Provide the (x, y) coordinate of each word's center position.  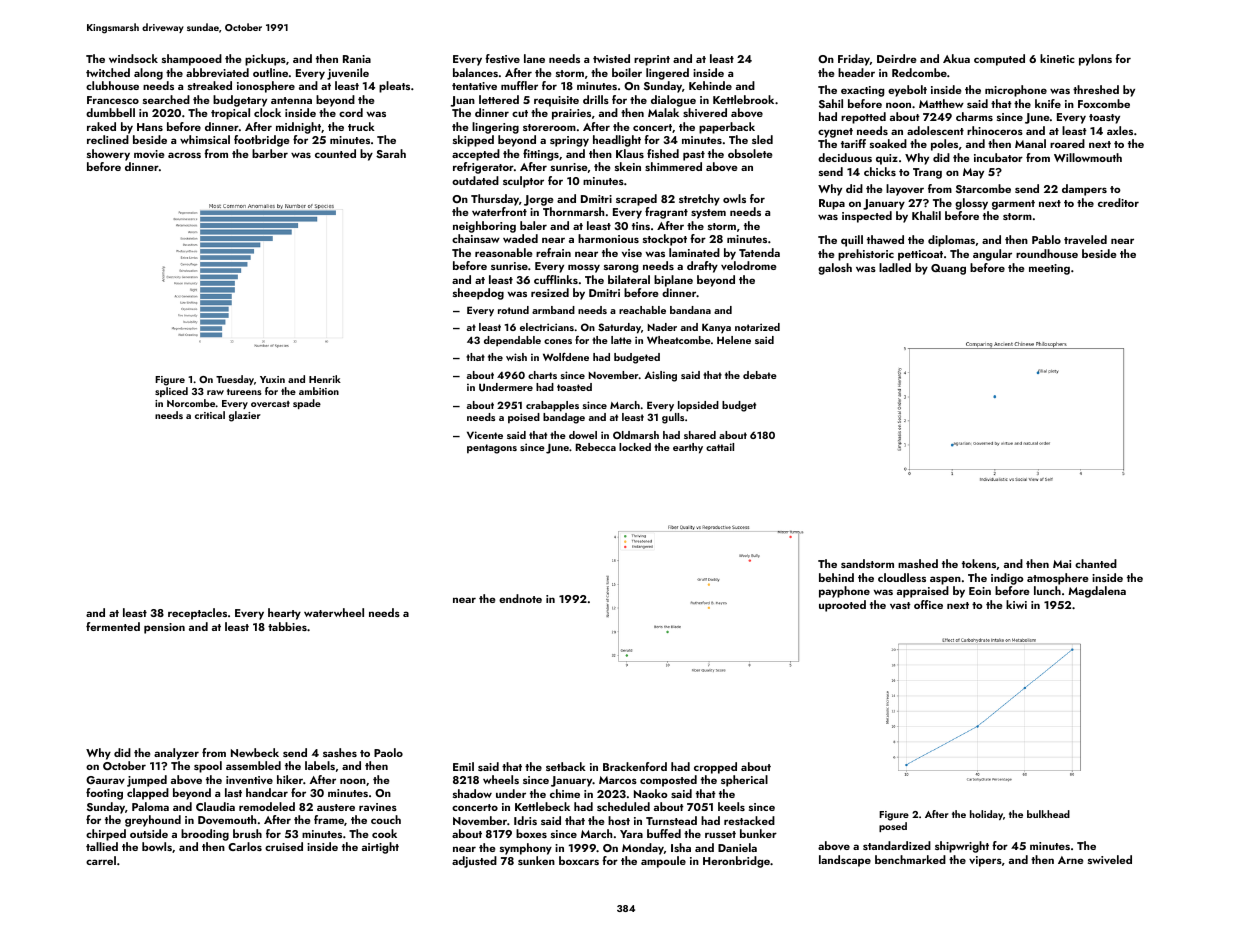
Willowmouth (1088, 157)
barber (270, 153)
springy (569, 141)
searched (166, 99)
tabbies (287, 626)
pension (164, 628)
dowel (583, 435)
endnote (520, 598)
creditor (1118, 202)
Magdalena (1097, 592)
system (708, 214)
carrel (101, 860)
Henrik (325, 379)
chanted (1096, 563)
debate (760, 375)
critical (210, 415)
